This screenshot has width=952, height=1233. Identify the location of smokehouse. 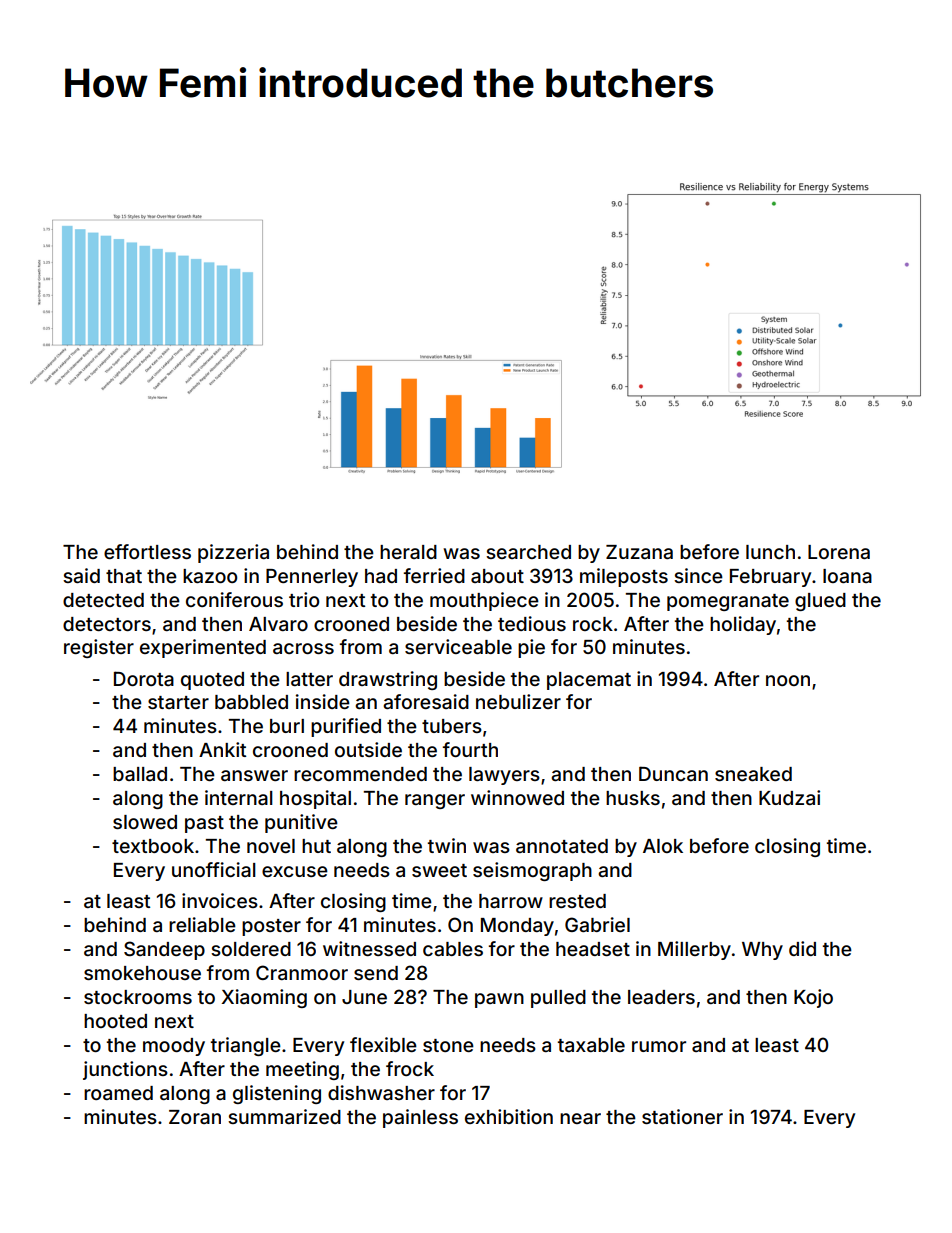
(142, 973).
